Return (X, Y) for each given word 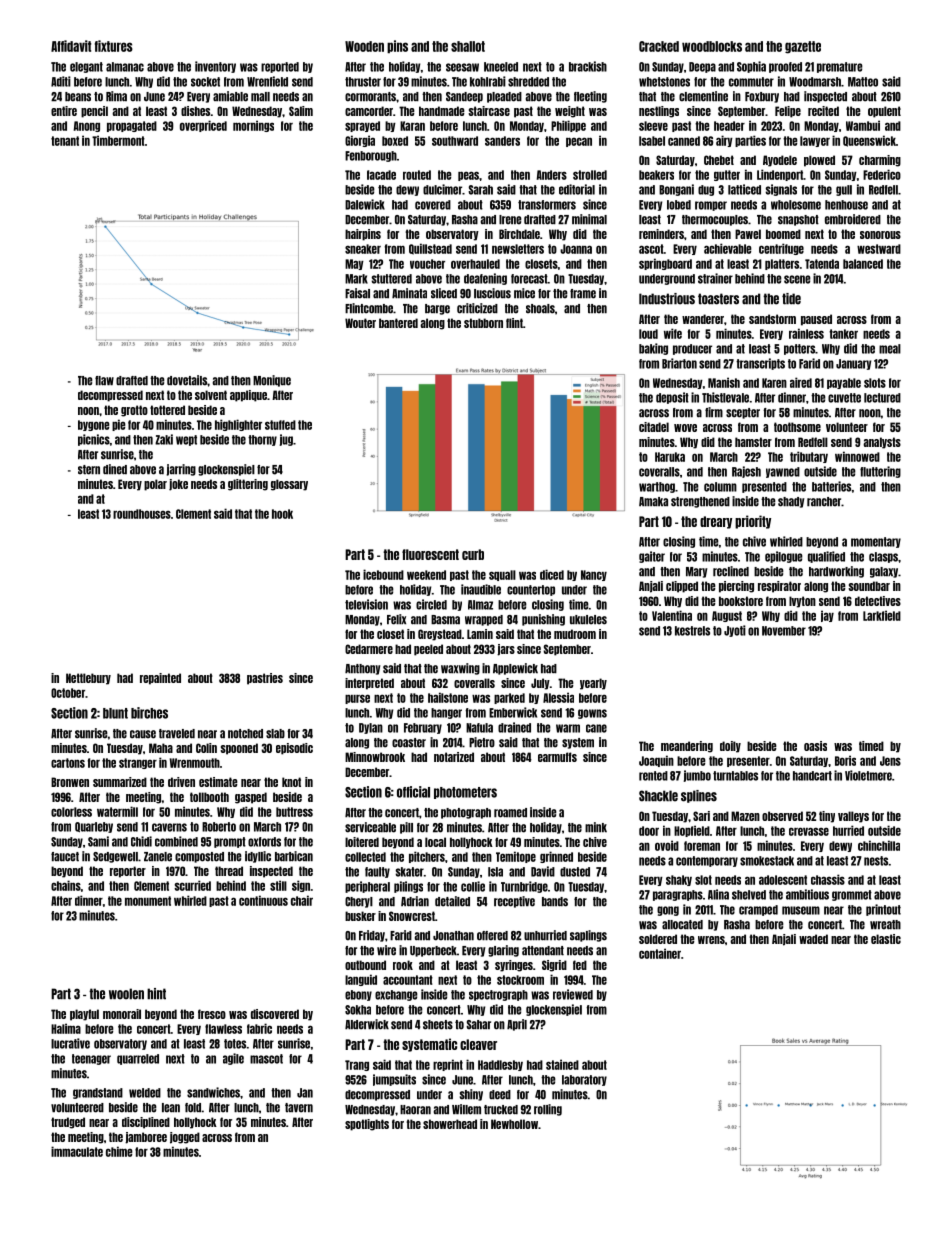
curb (473, 554)
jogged (185, 1138)
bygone (94, 425)
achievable (728, 248)
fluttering (880, 472)
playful (84, 1015)
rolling (548, 1110)
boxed (395, 141)
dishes (195, 111)
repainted (160, 679)
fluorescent (430, 554)
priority (753, 522)
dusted (575, 872)
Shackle (658, 796)
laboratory (584, 1080)
